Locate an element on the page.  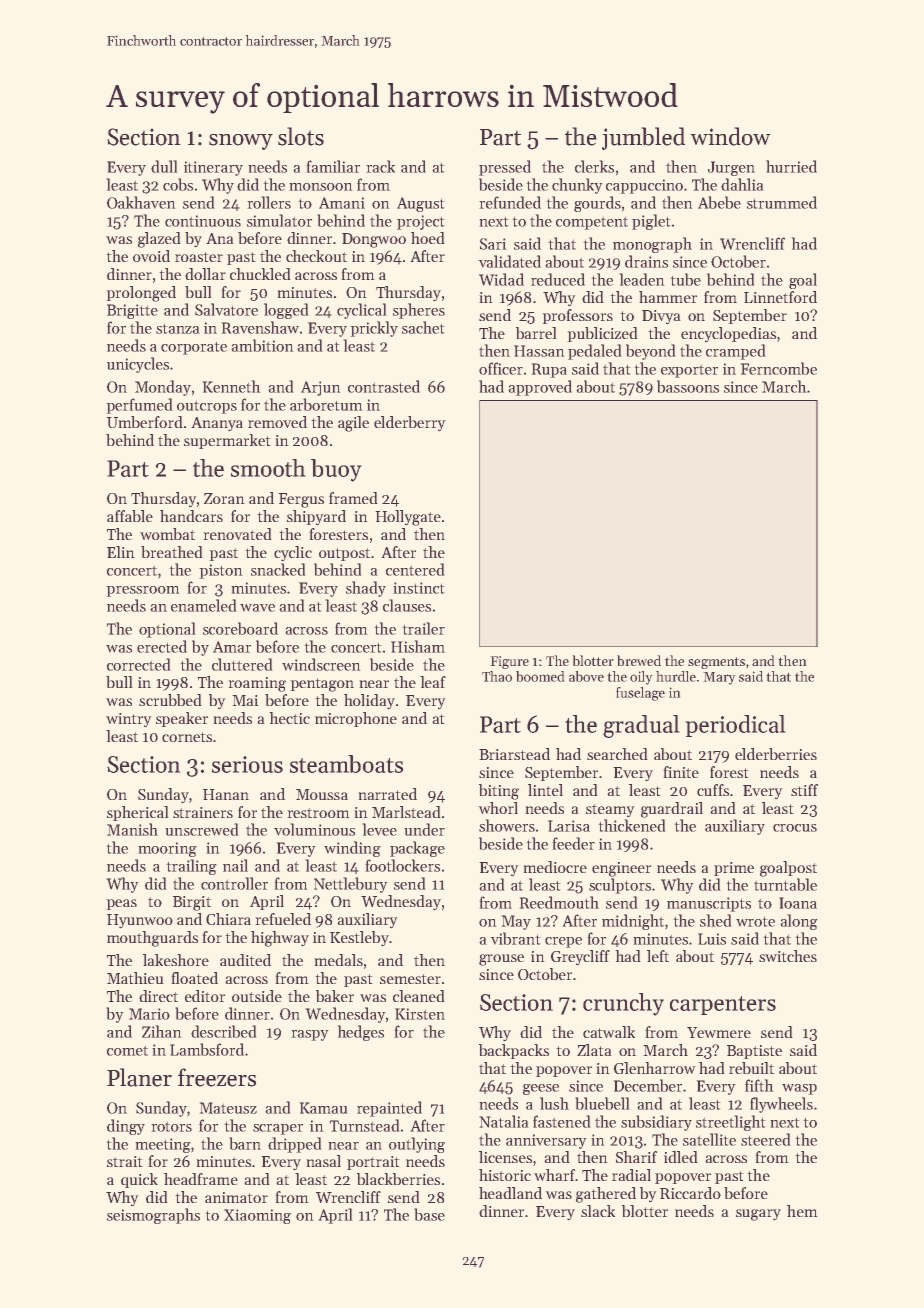
snowy is located at coordinates (241, 142).
